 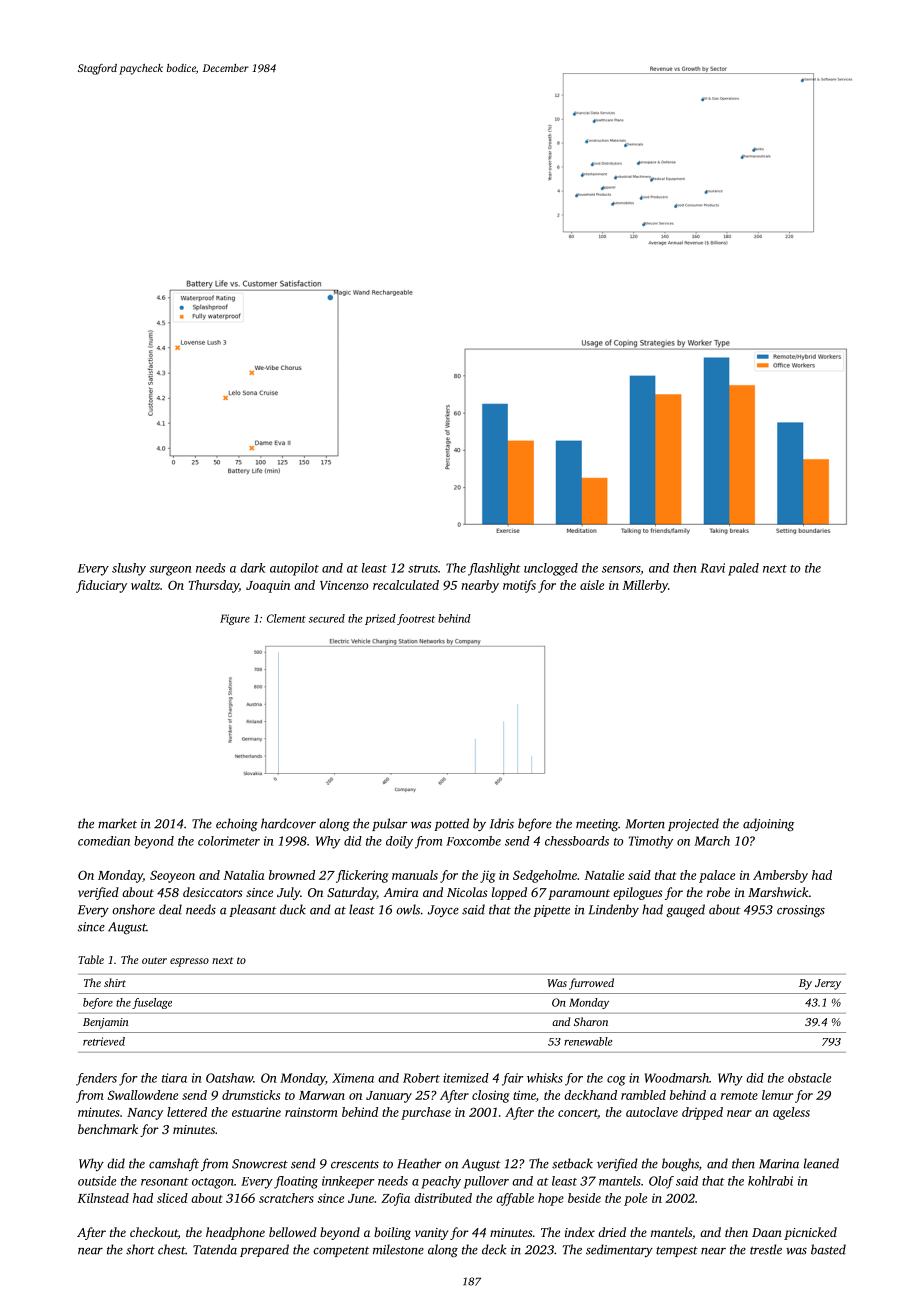 What do you see at coordinates (578, 1114) in the document?
I see `concert` at bounding box center [578, 1114].
